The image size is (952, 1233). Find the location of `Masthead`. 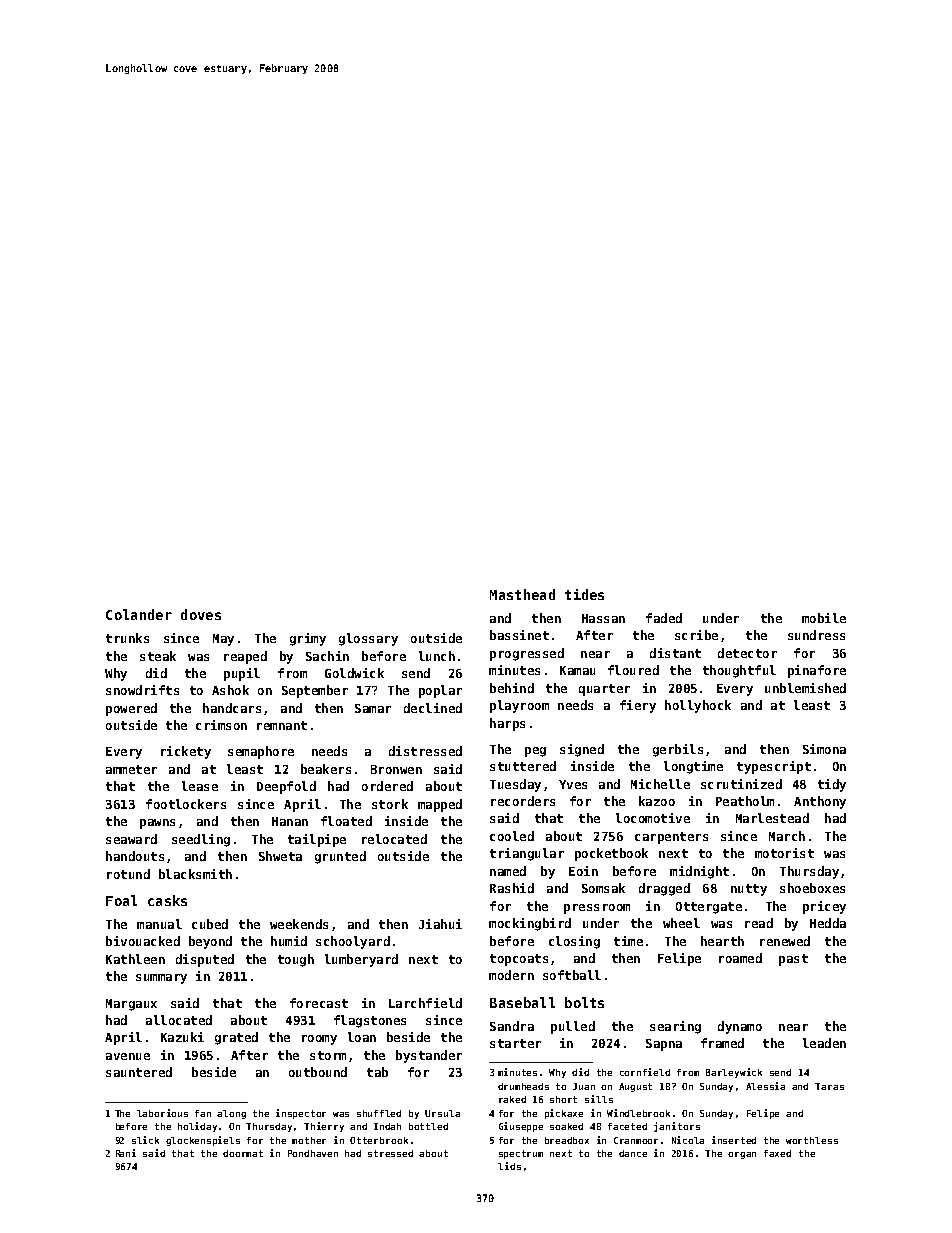

Masthead is located at coordinates (522, 594).
